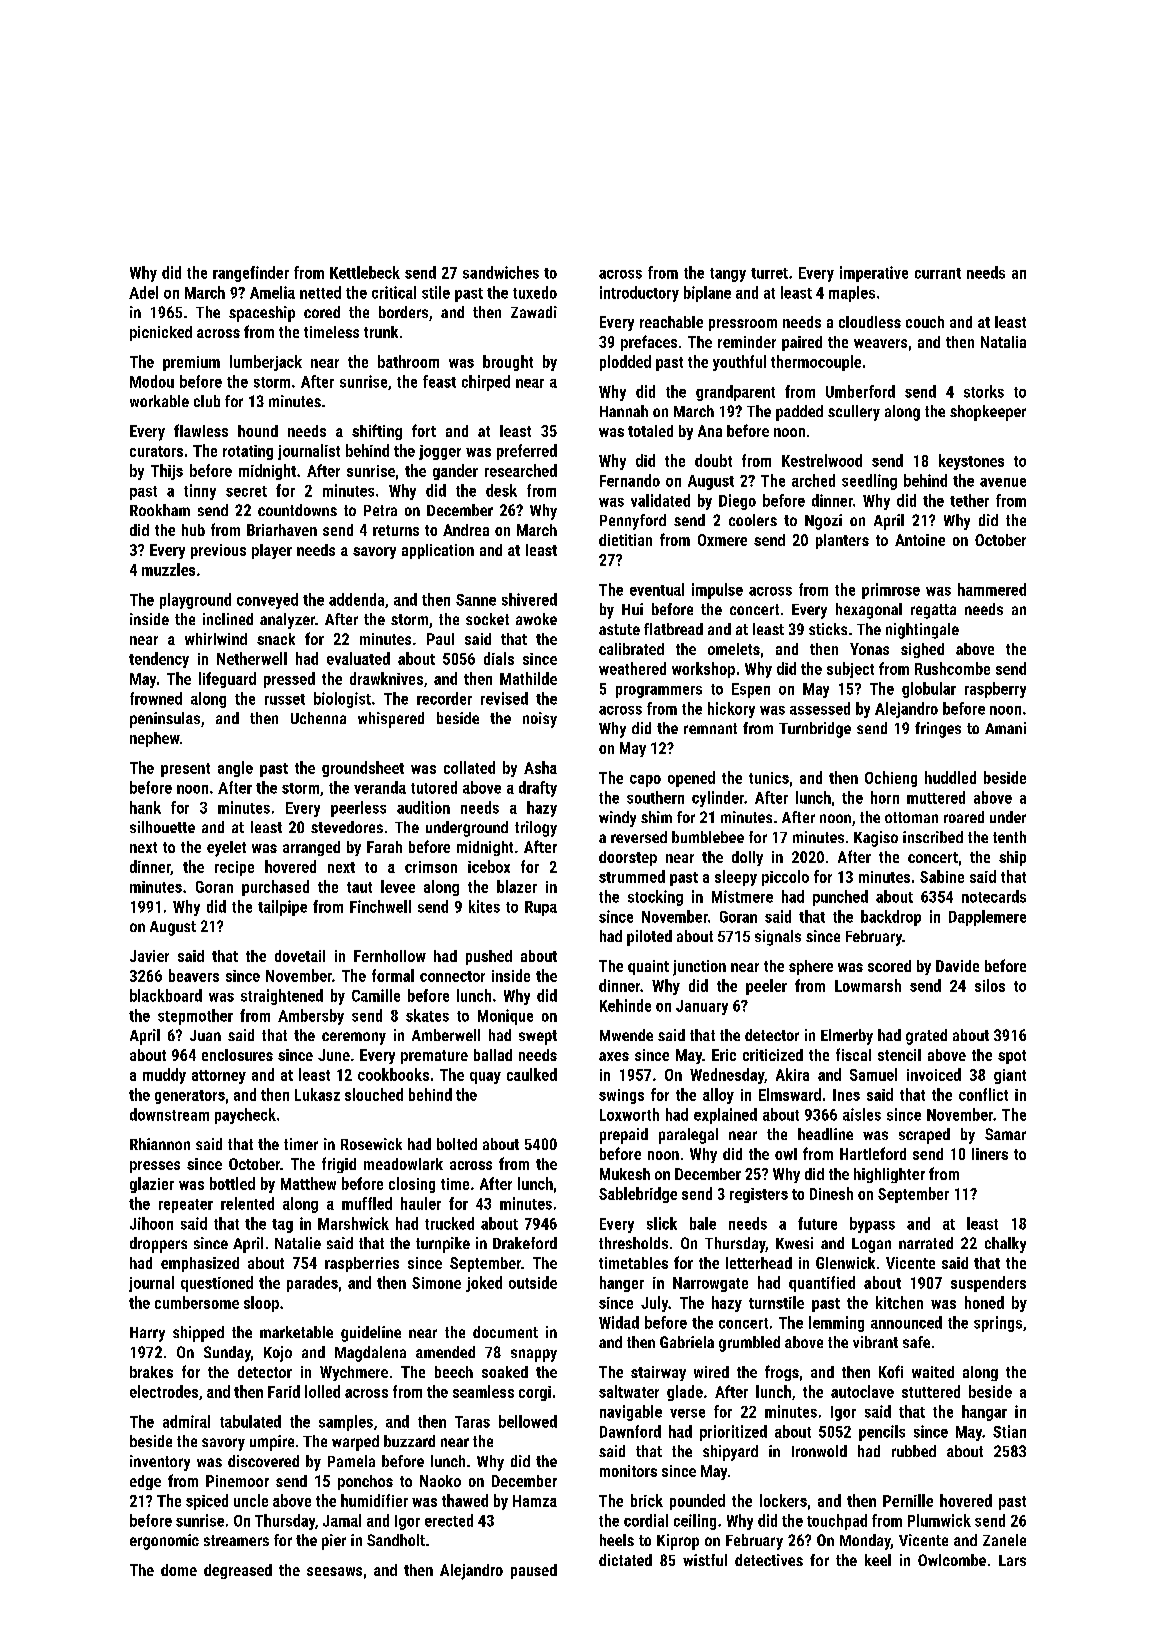 This screenshot has height=1635, width=1156. Describe the element at coordinates (298, 1243) in the screenshot. I see `Natalie` at that location.
